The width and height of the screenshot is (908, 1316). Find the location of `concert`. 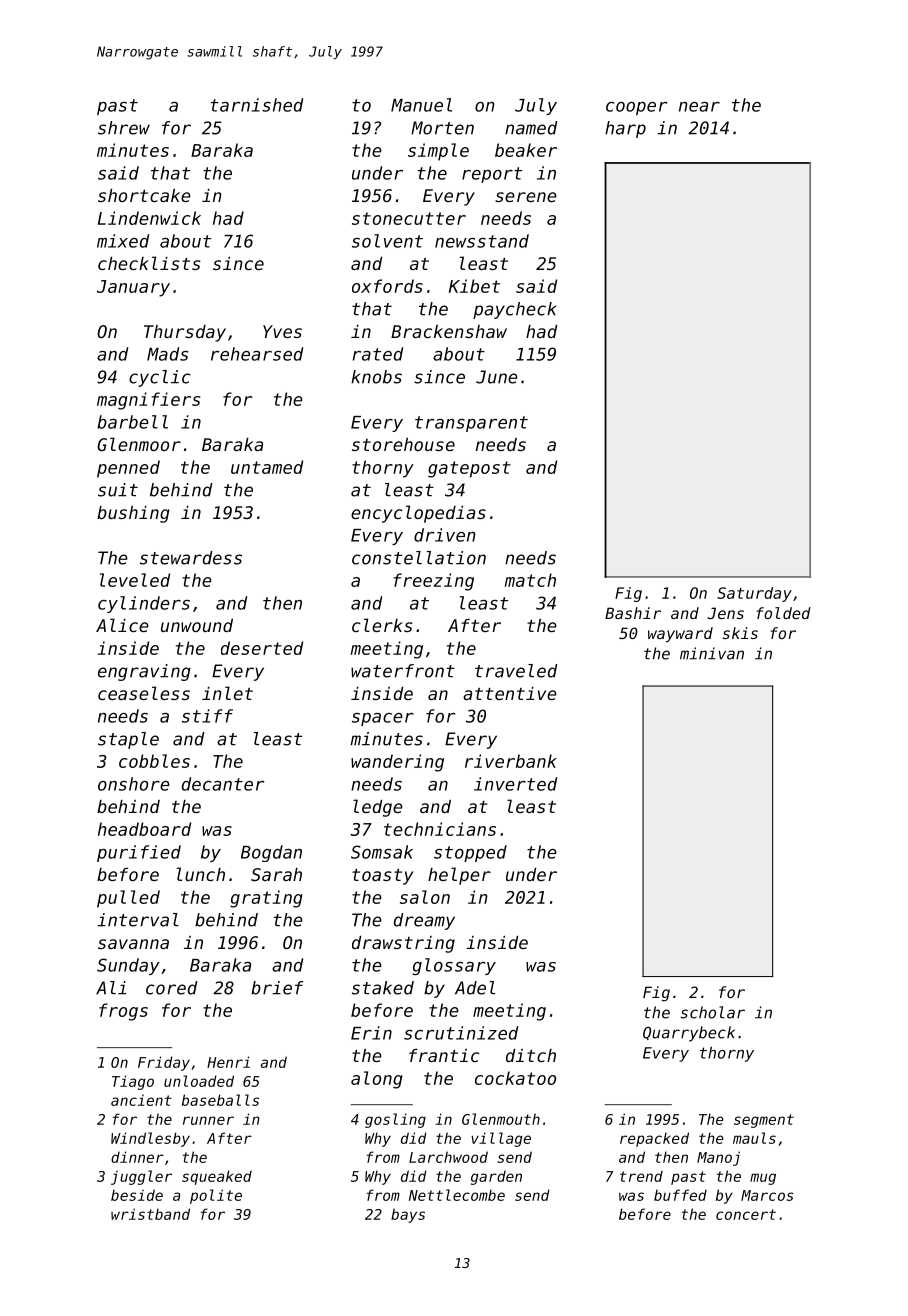

concert is located at coordinates (746, 1214).
